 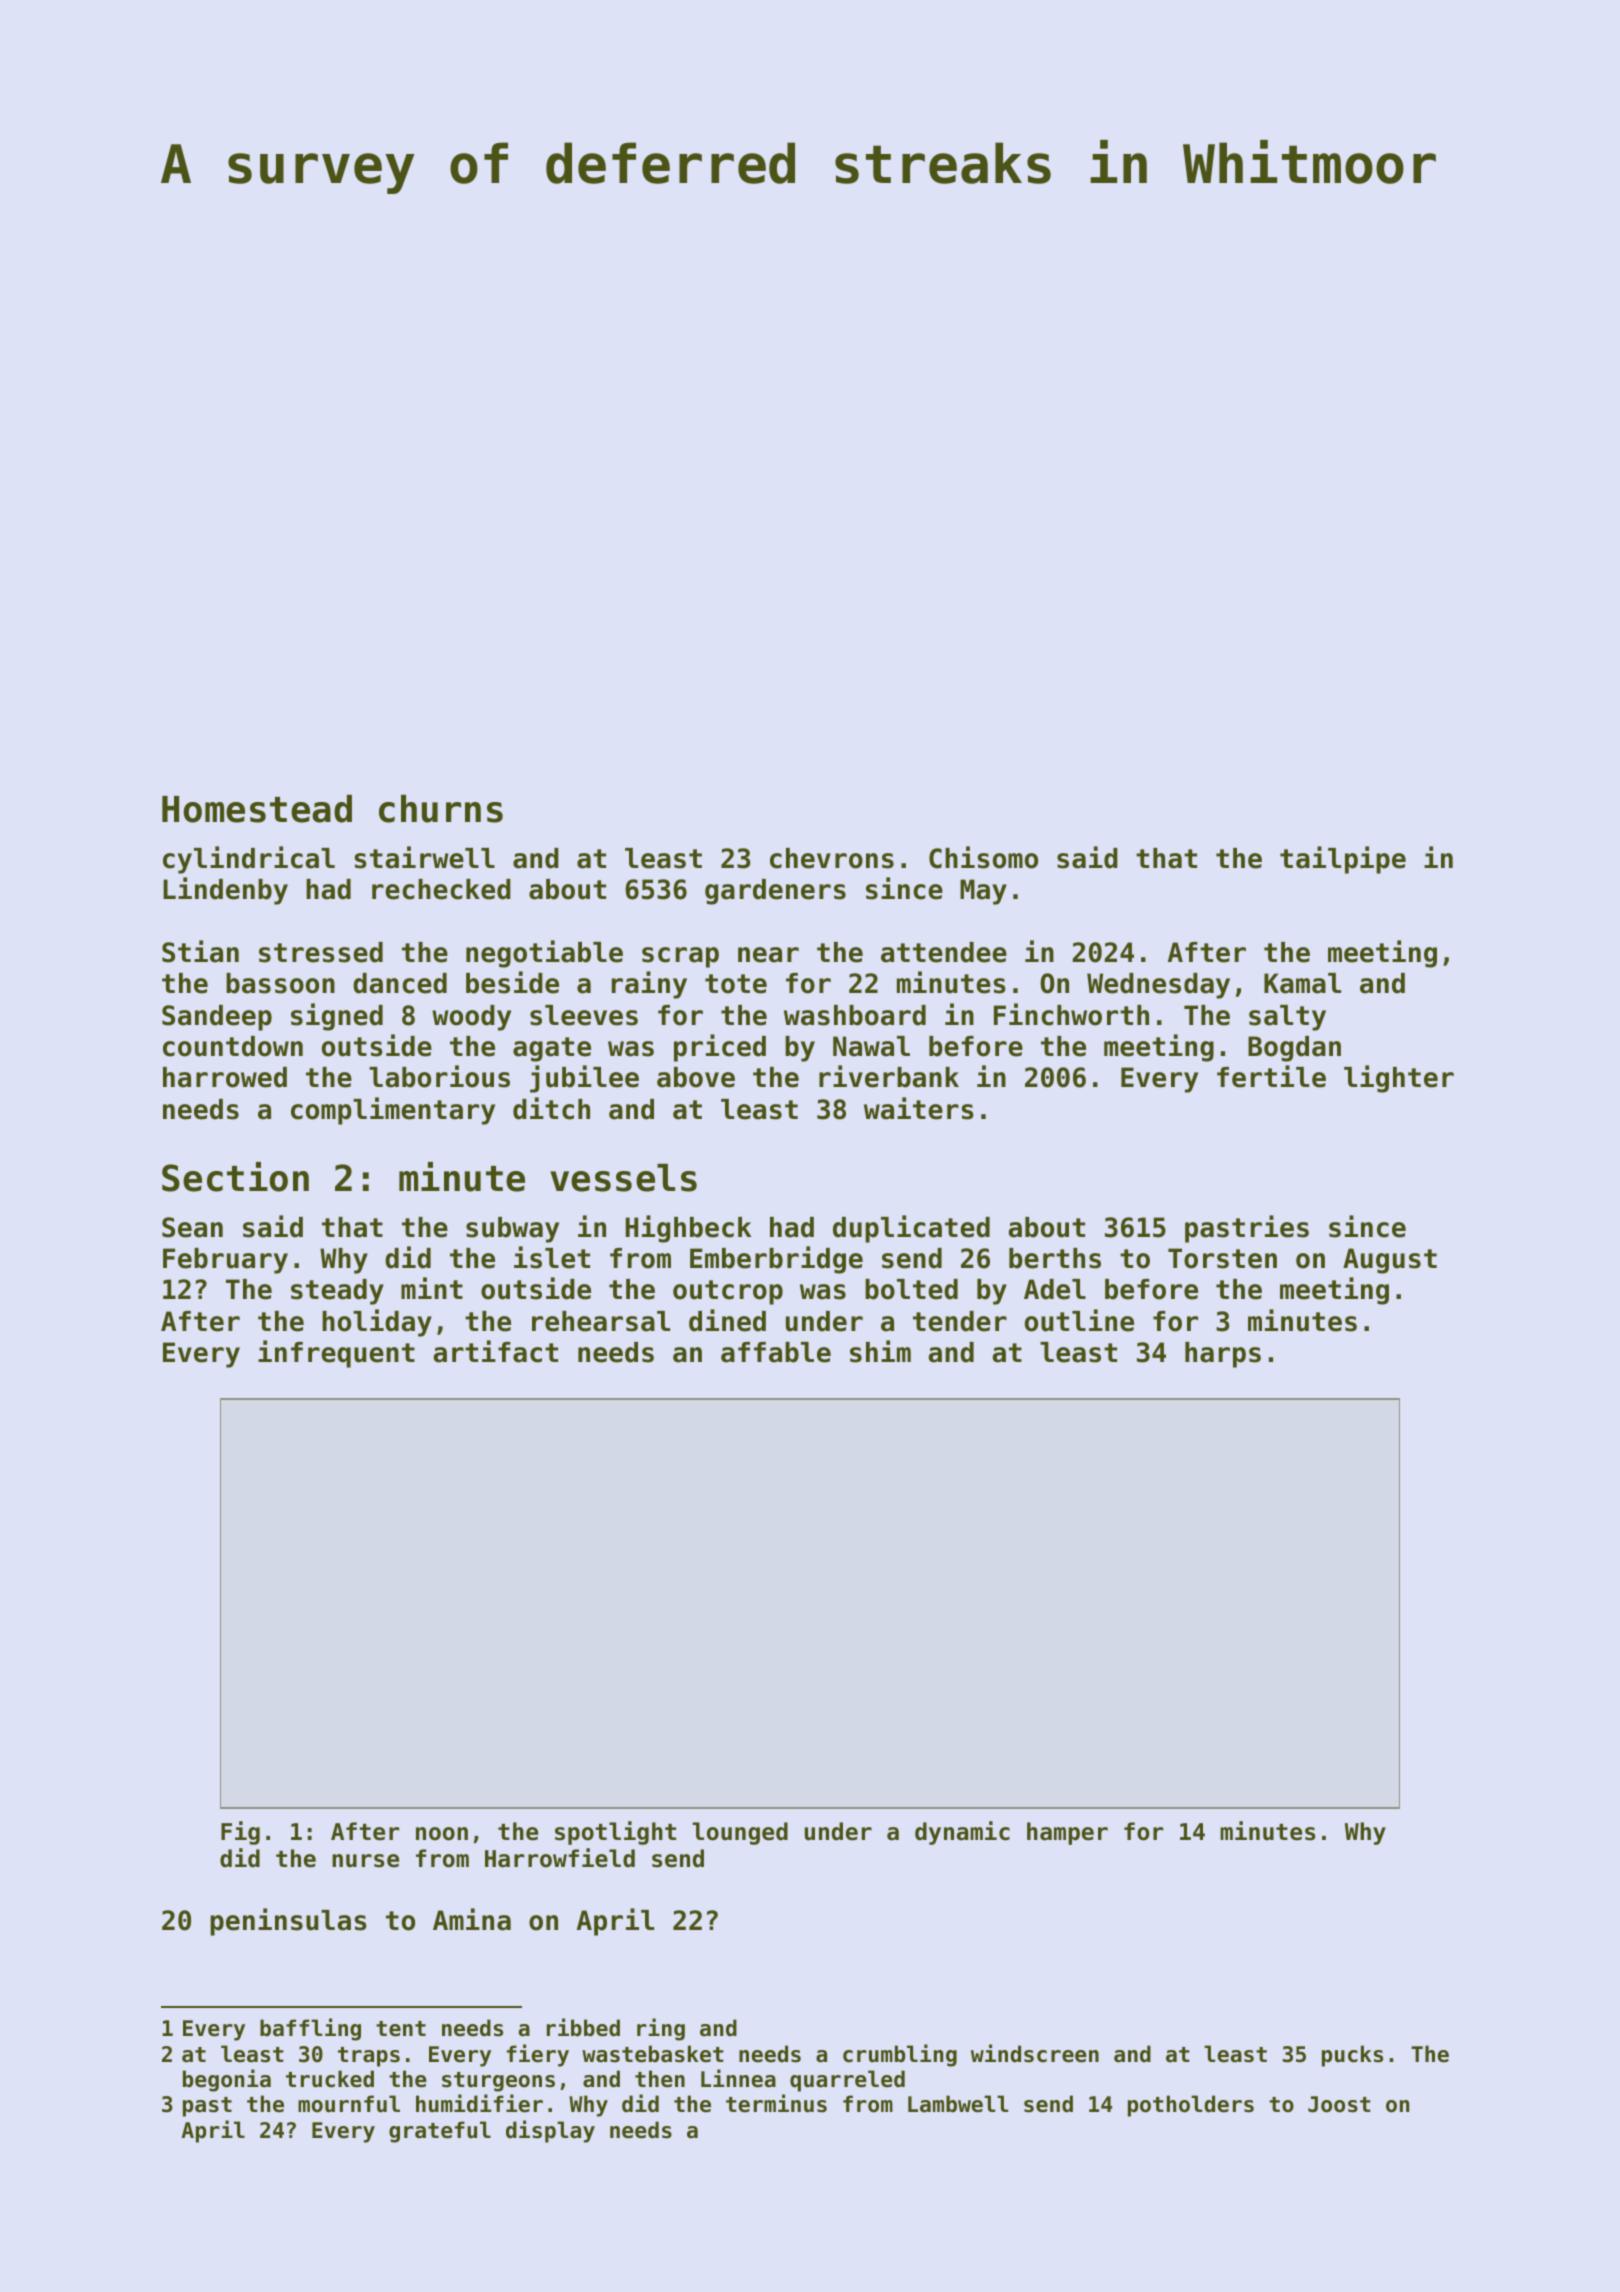 What do you see at coordinates (225, 1077) in the screenshot?
I see `harrowed` at bounding box center [225, 1077].
